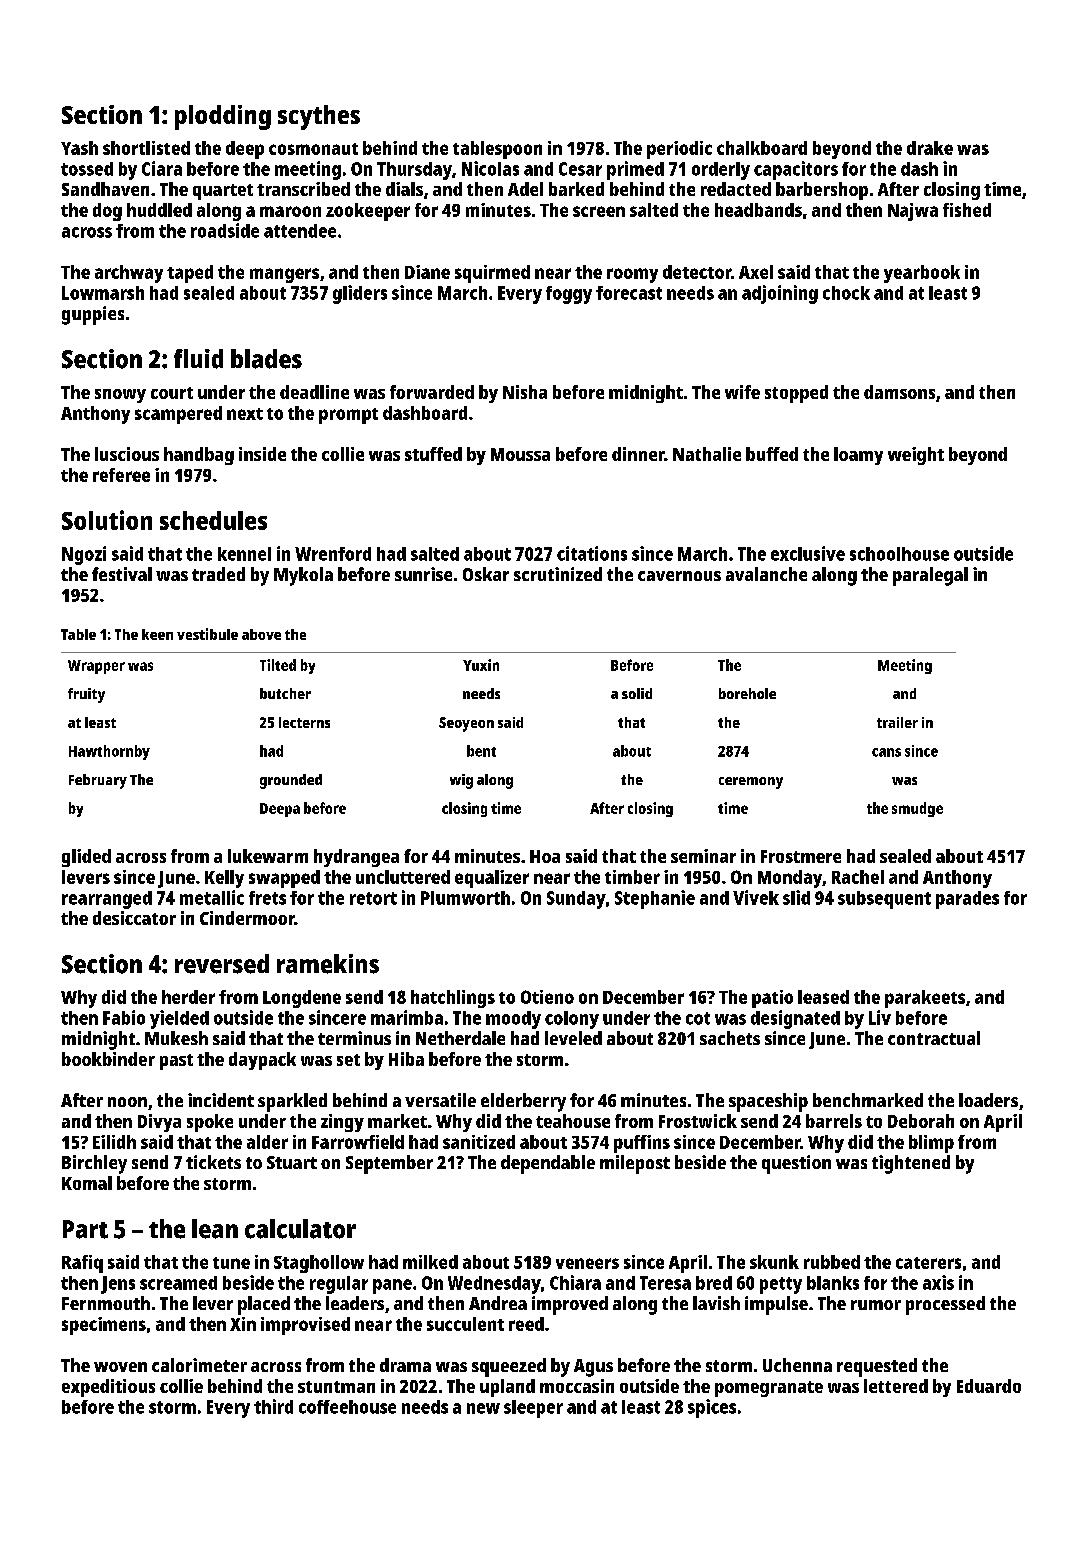 This page has height=1541, width=1090. Describe the element at coordinates (314, 392) in the page. I see `deadline` at that location.
